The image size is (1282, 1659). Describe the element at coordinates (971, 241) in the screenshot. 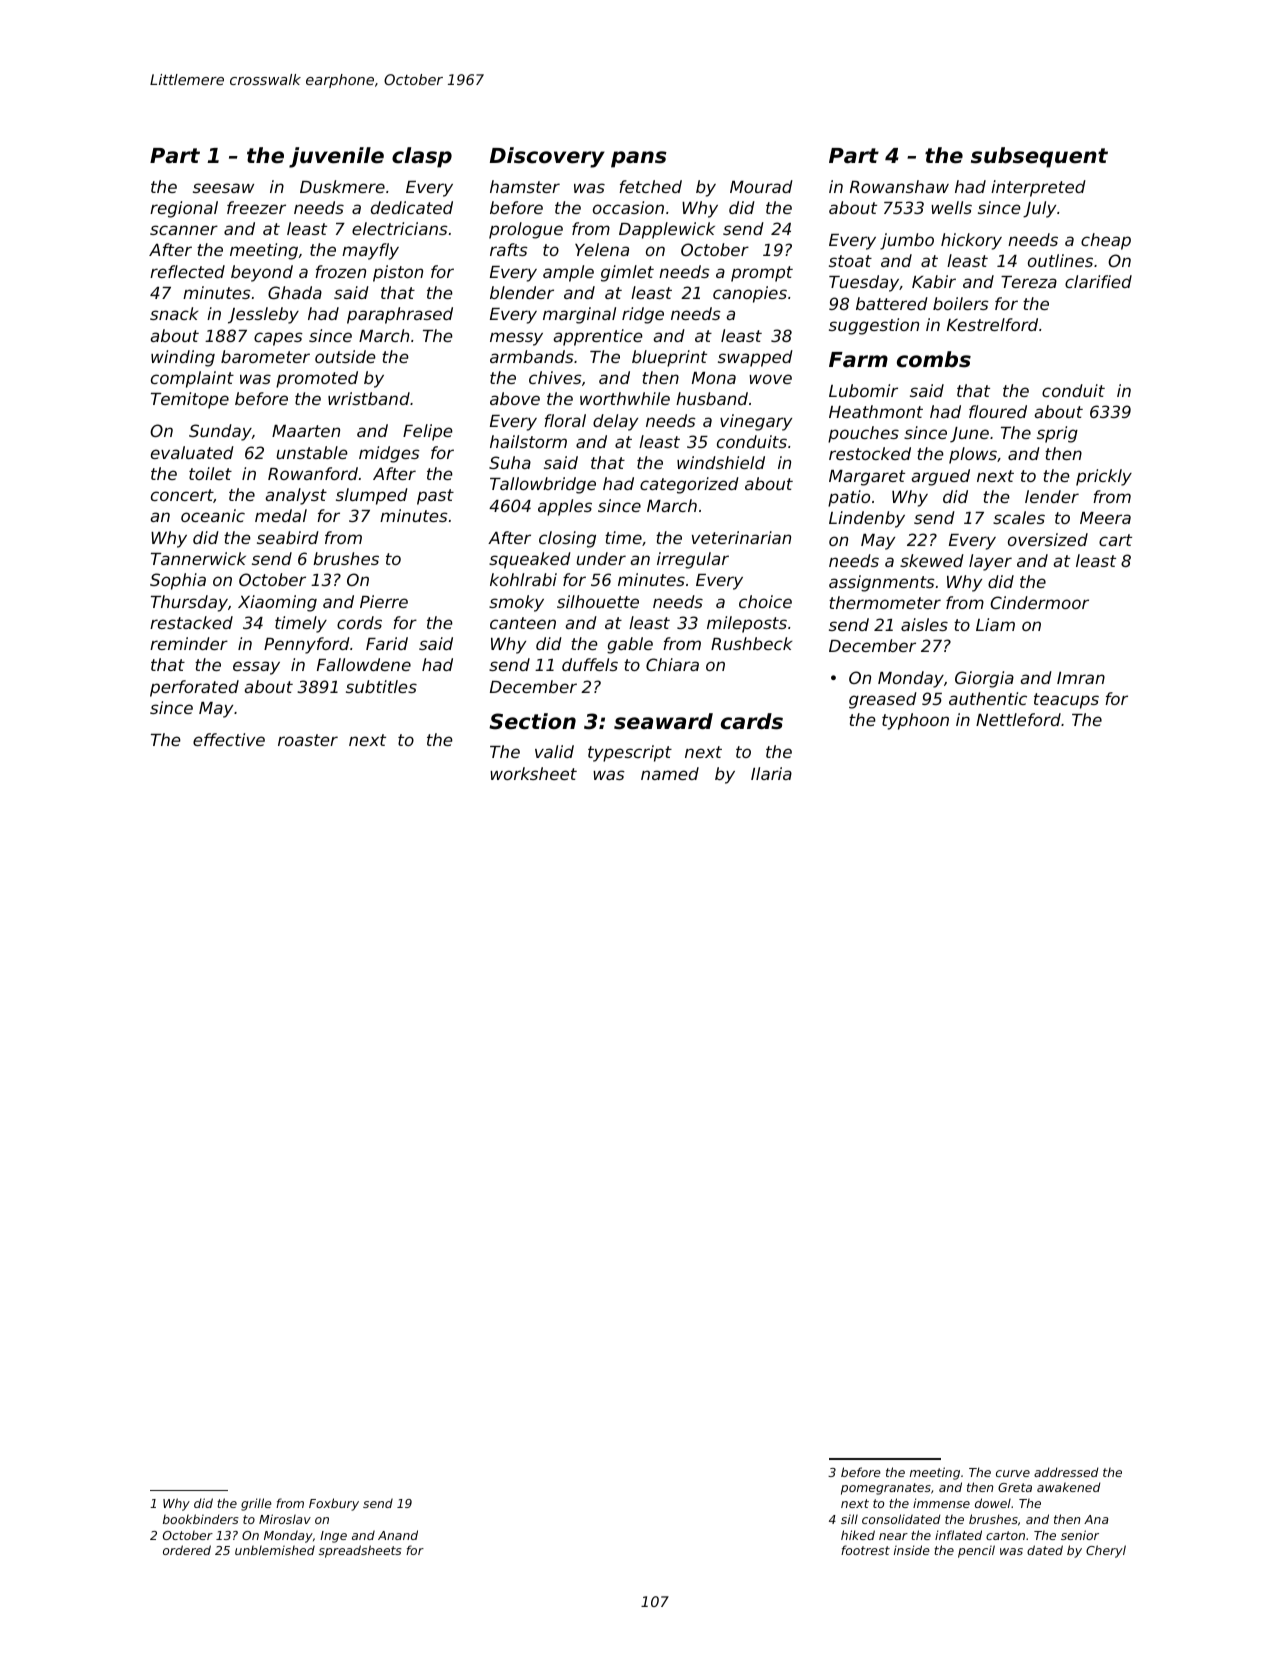

I see `hickory` at that location.
